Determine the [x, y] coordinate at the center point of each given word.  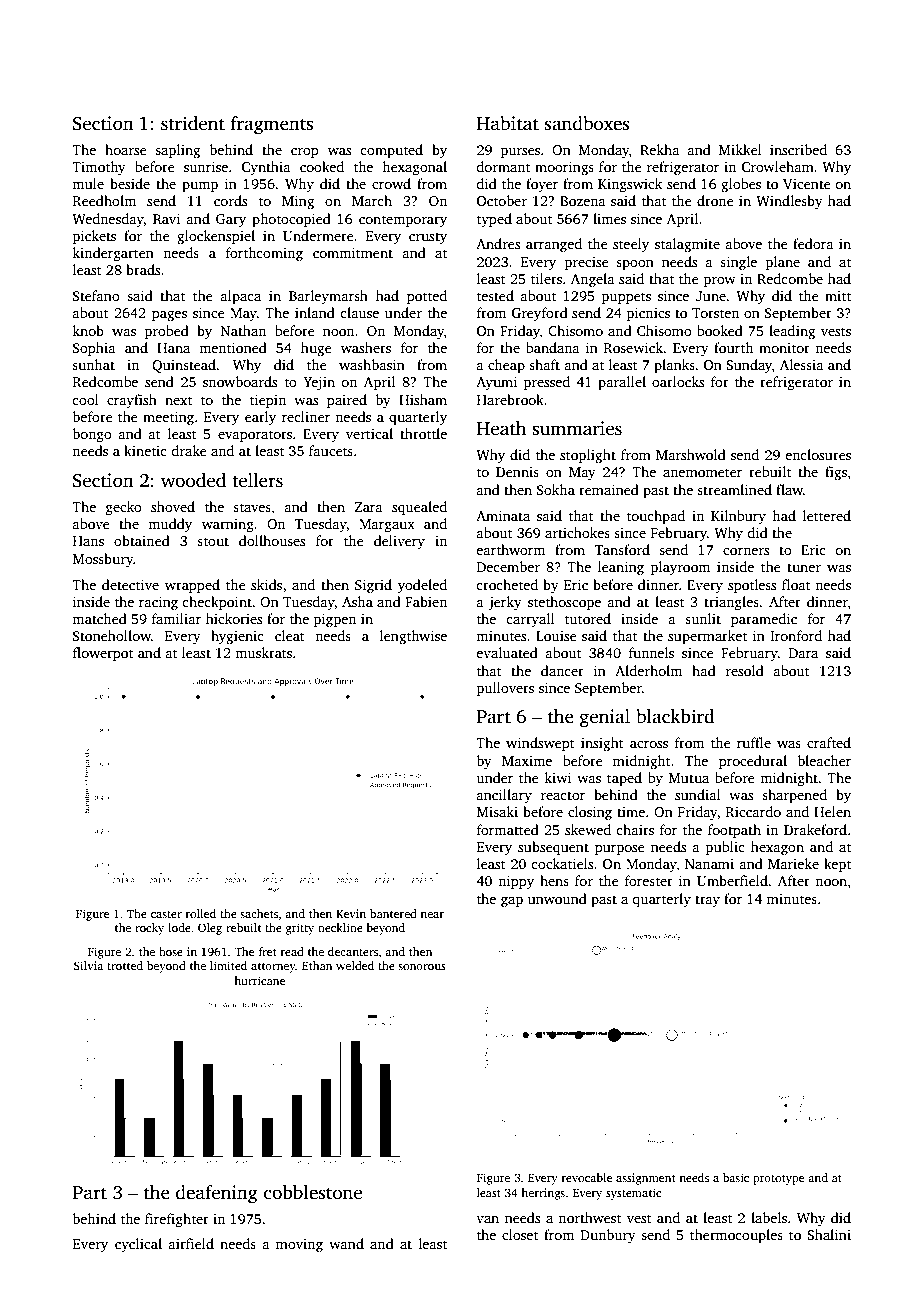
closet [520, 1234]
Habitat [508, 123]
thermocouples [736, 1236]
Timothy [99, 168]
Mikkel [740, 149]
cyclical [138, 1245]
